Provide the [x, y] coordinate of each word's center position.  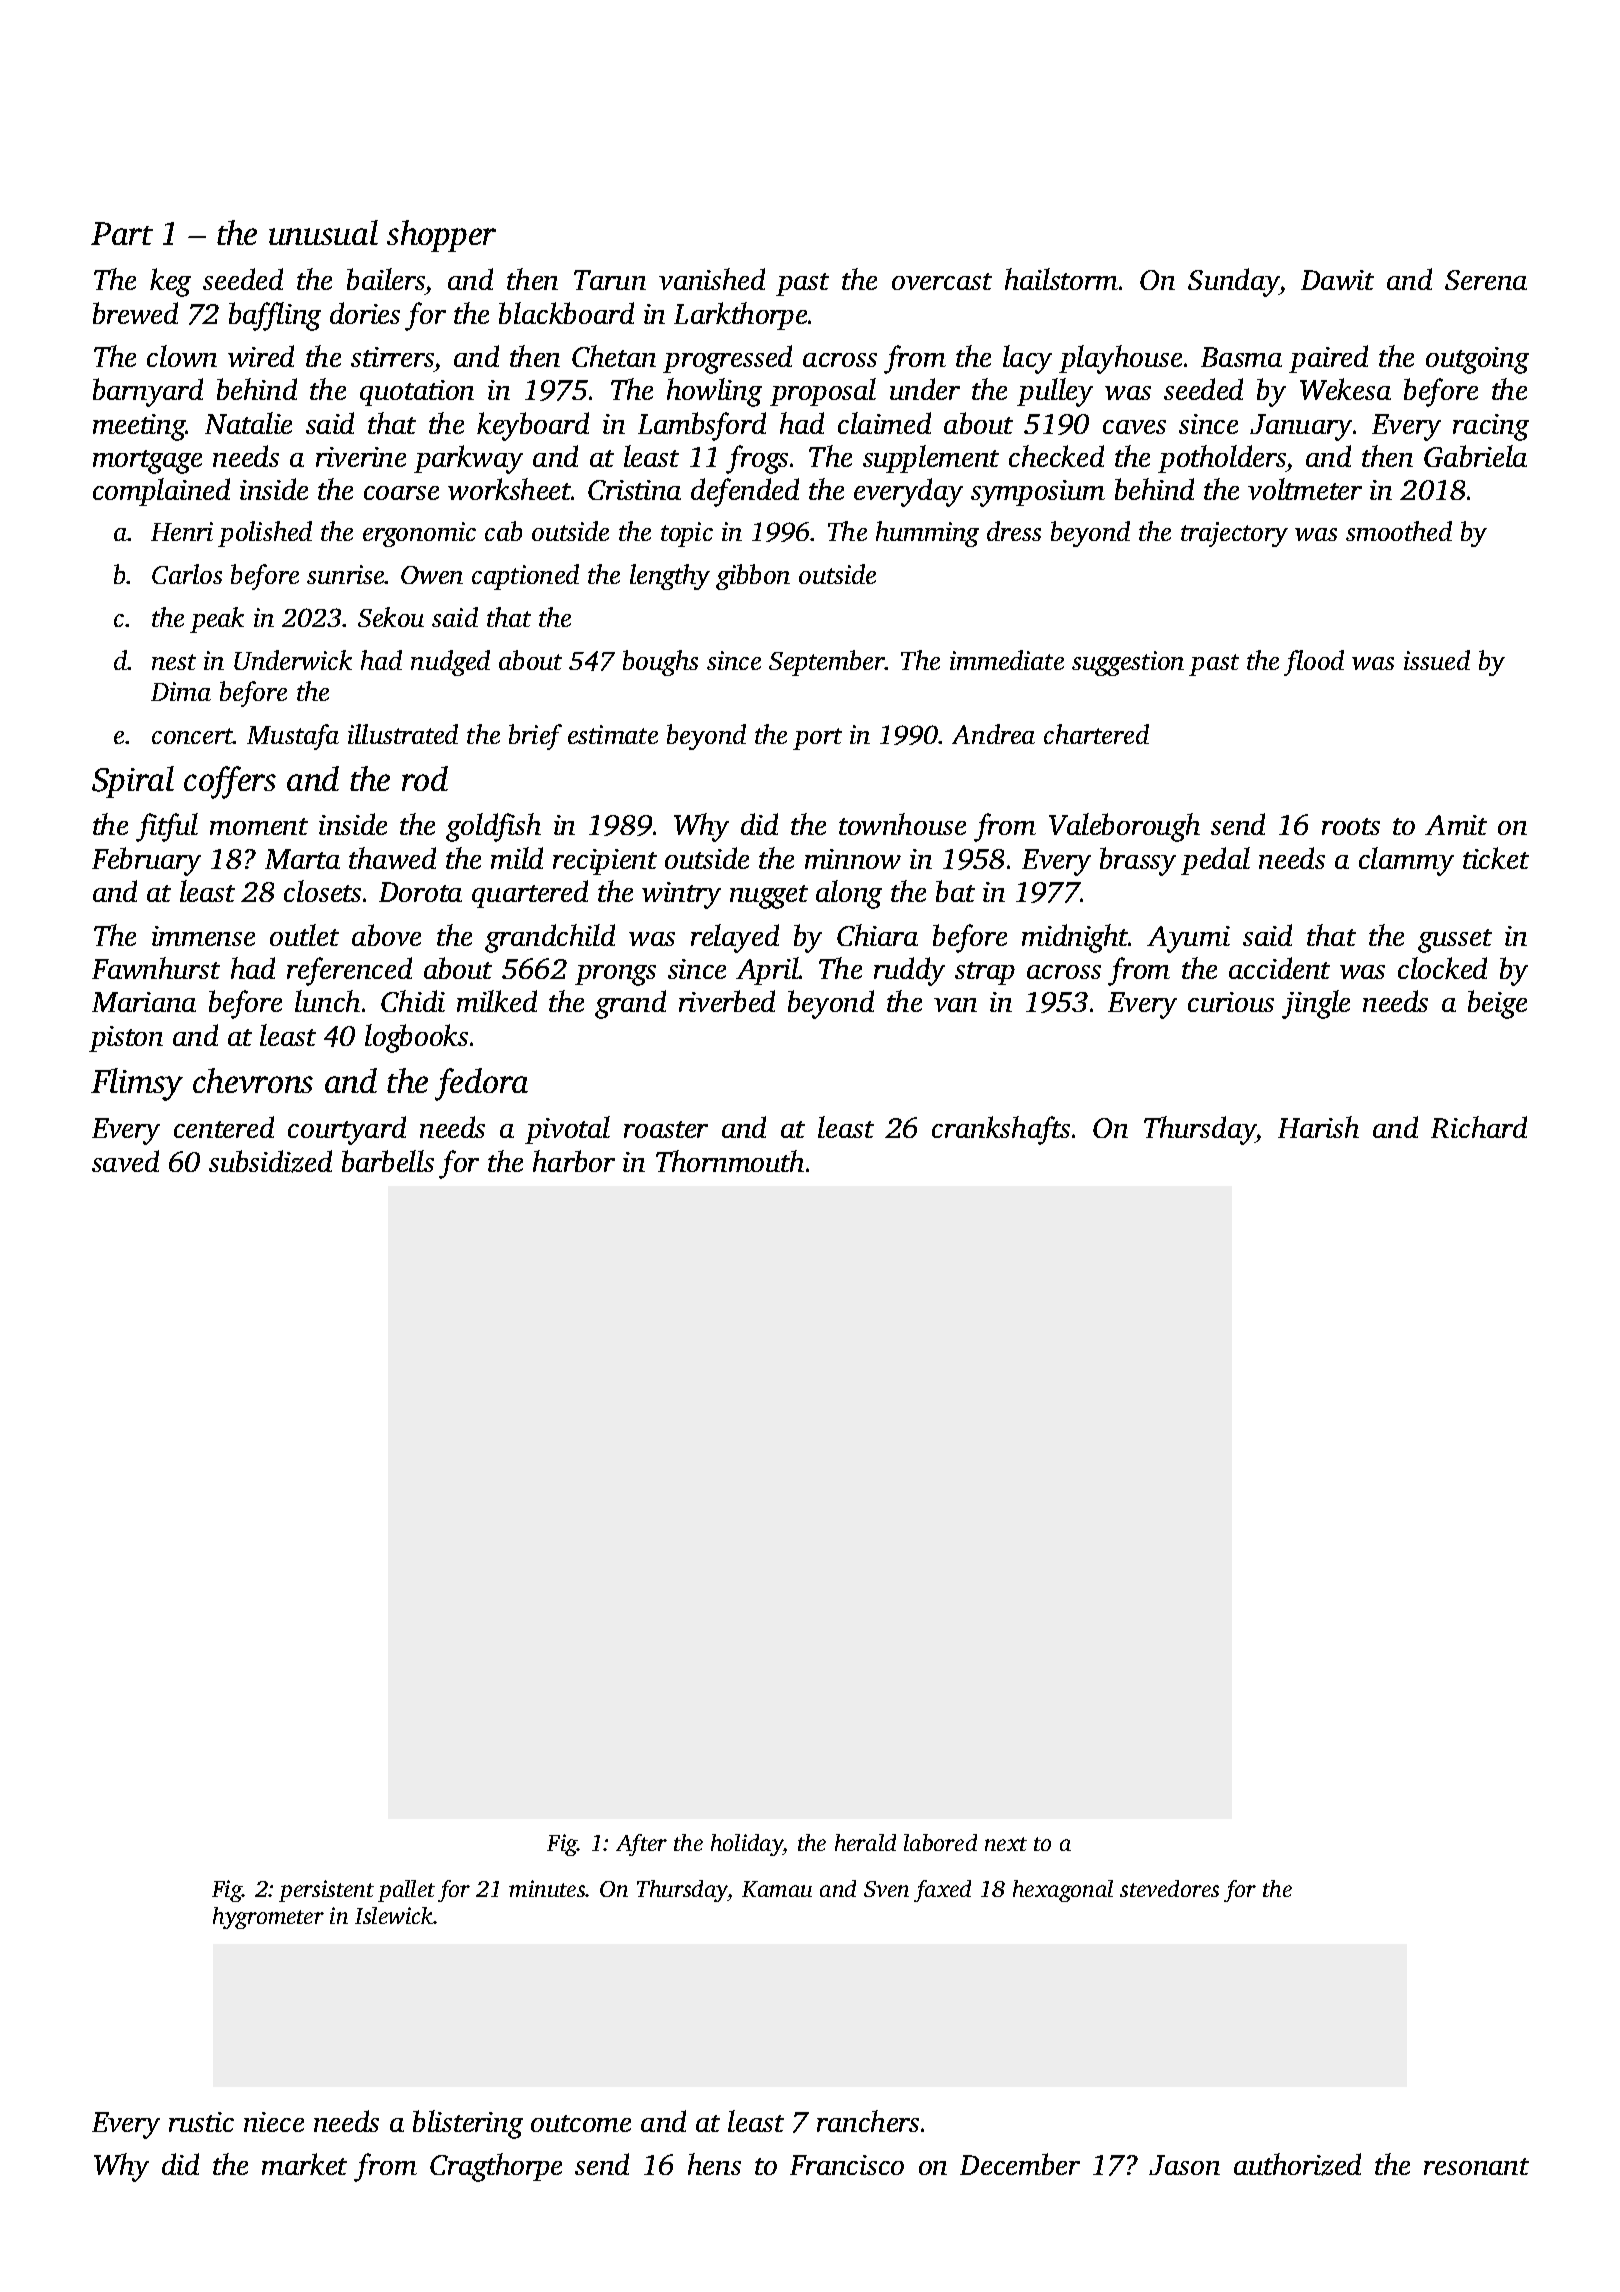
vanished [712, 279]
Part [122, 233]
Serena [1486, 280]
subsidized [270, 1161]
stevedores [1169, 1888]
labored [940, 1842]
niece [274, 2122]
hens [714, 2164]
